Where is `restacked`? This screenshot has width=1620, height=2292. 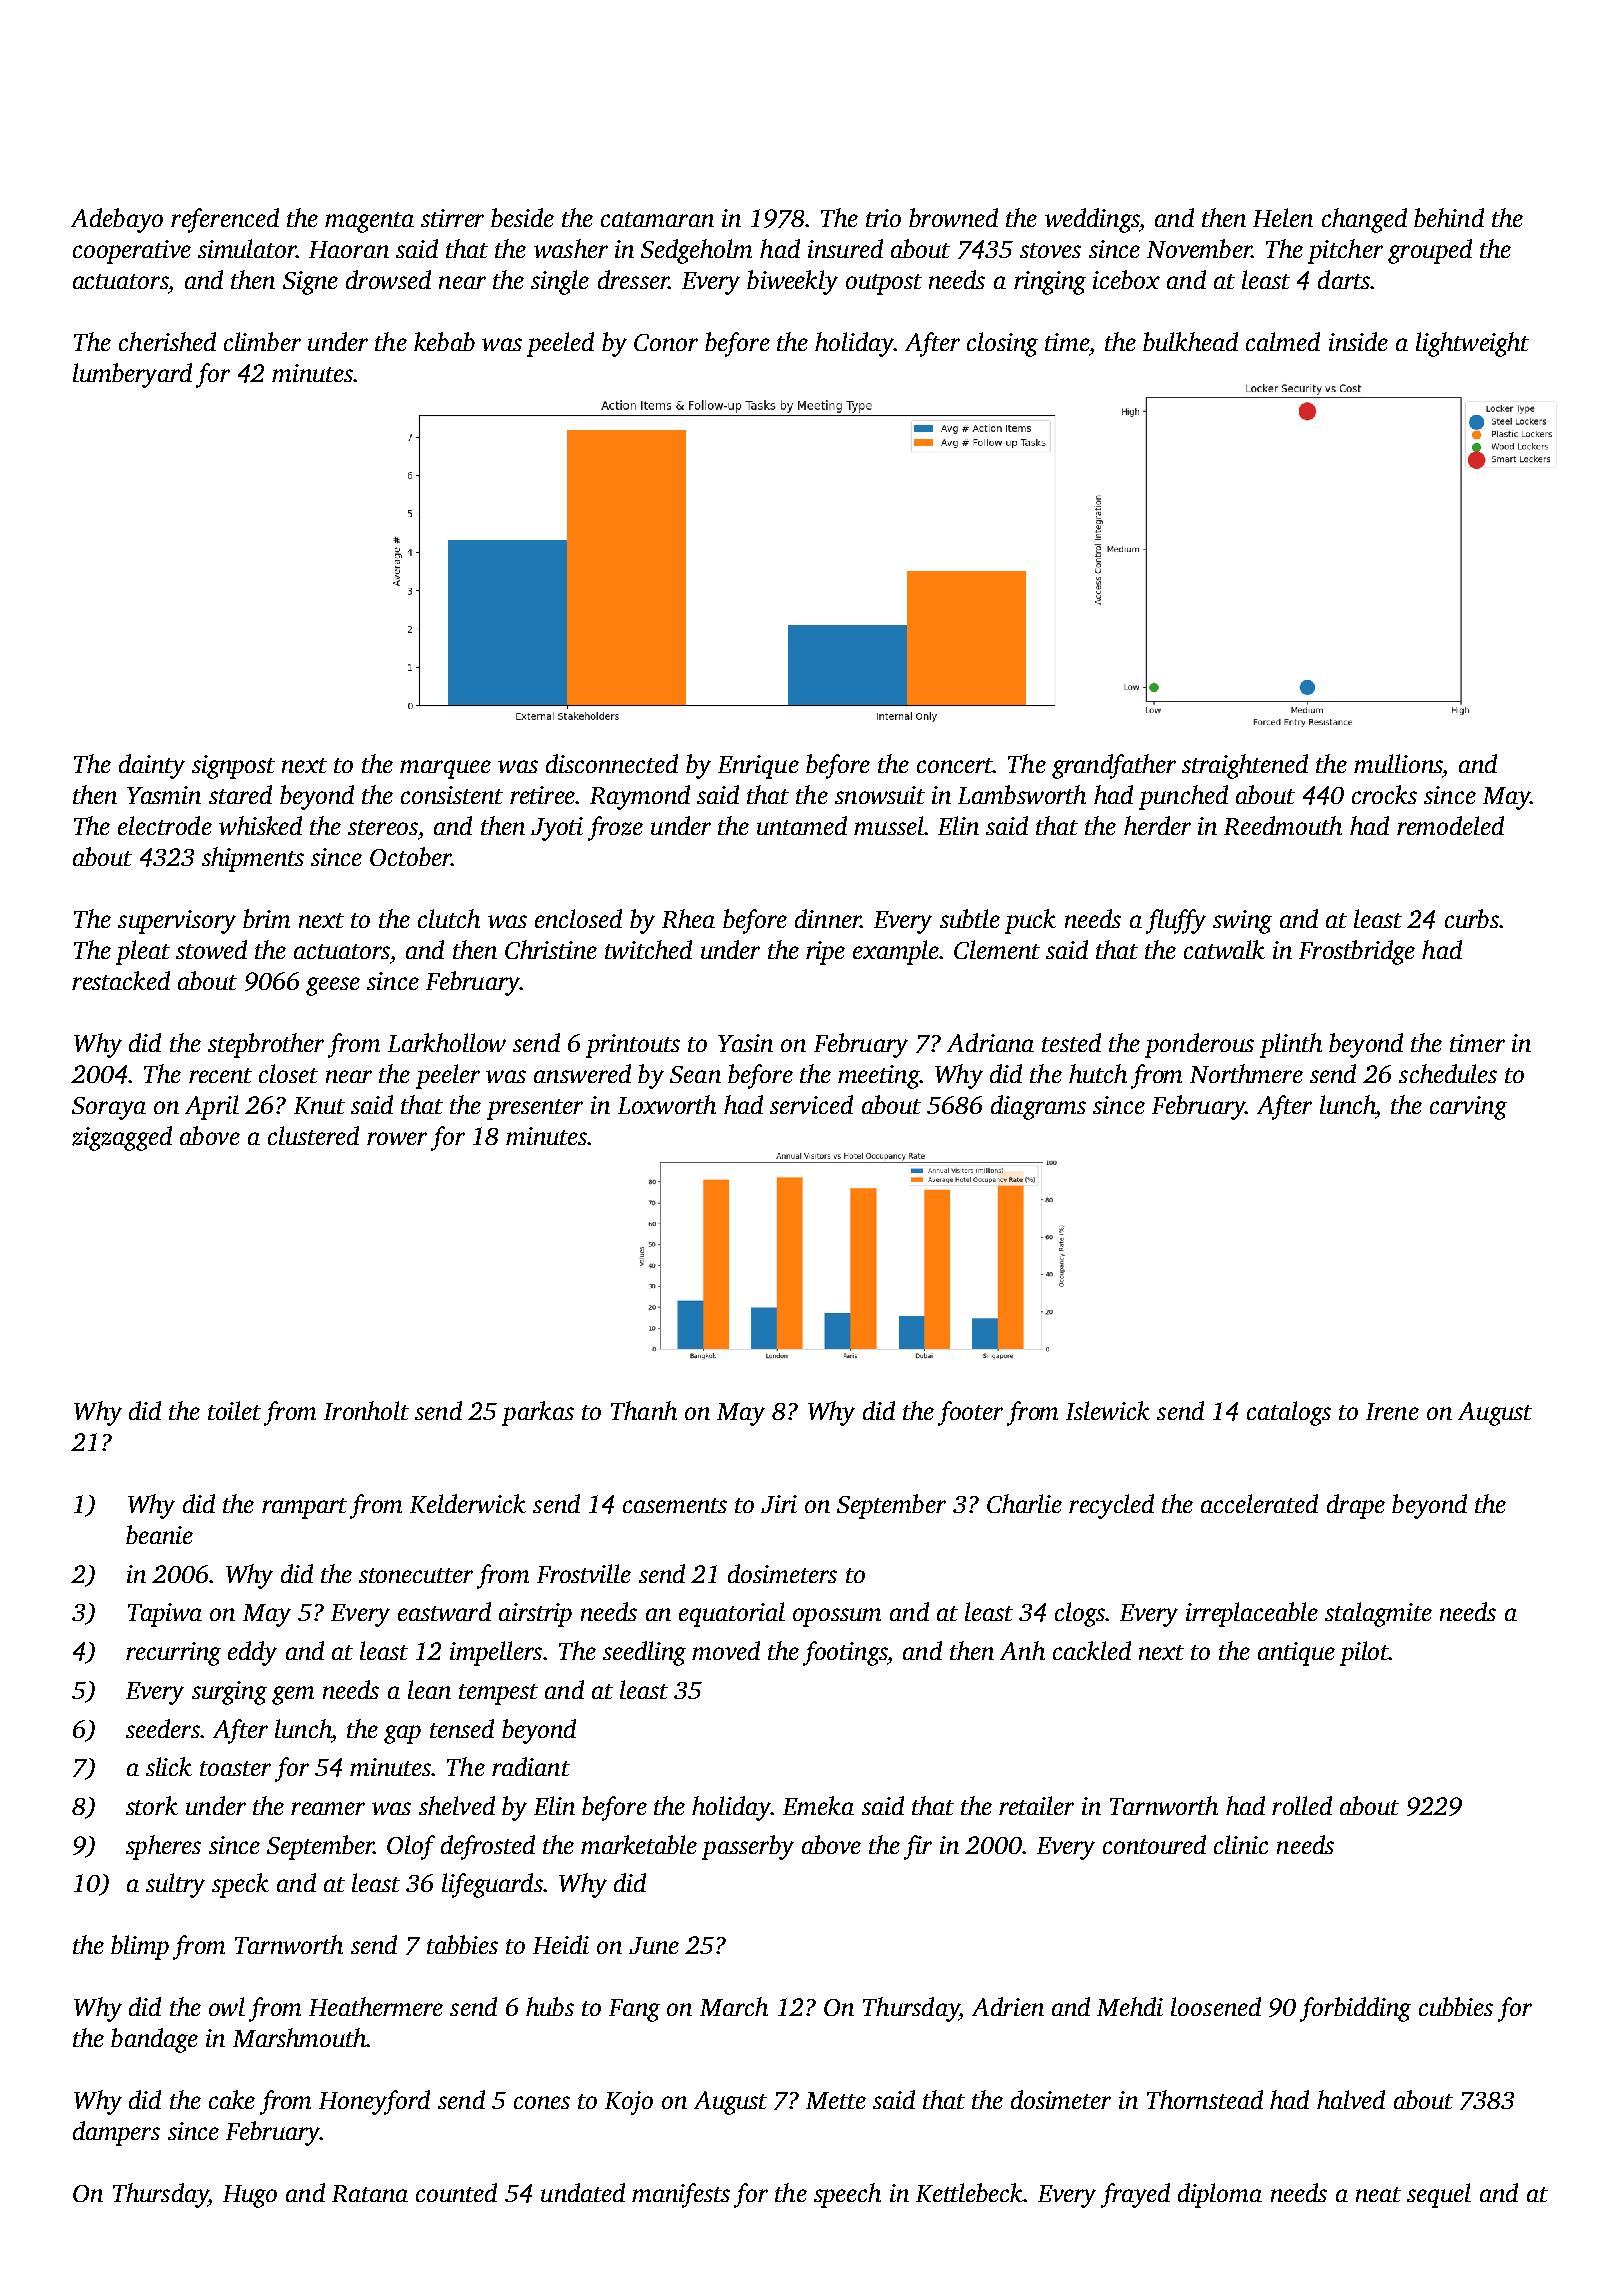 restacked is located at coordinates (121, 980).
